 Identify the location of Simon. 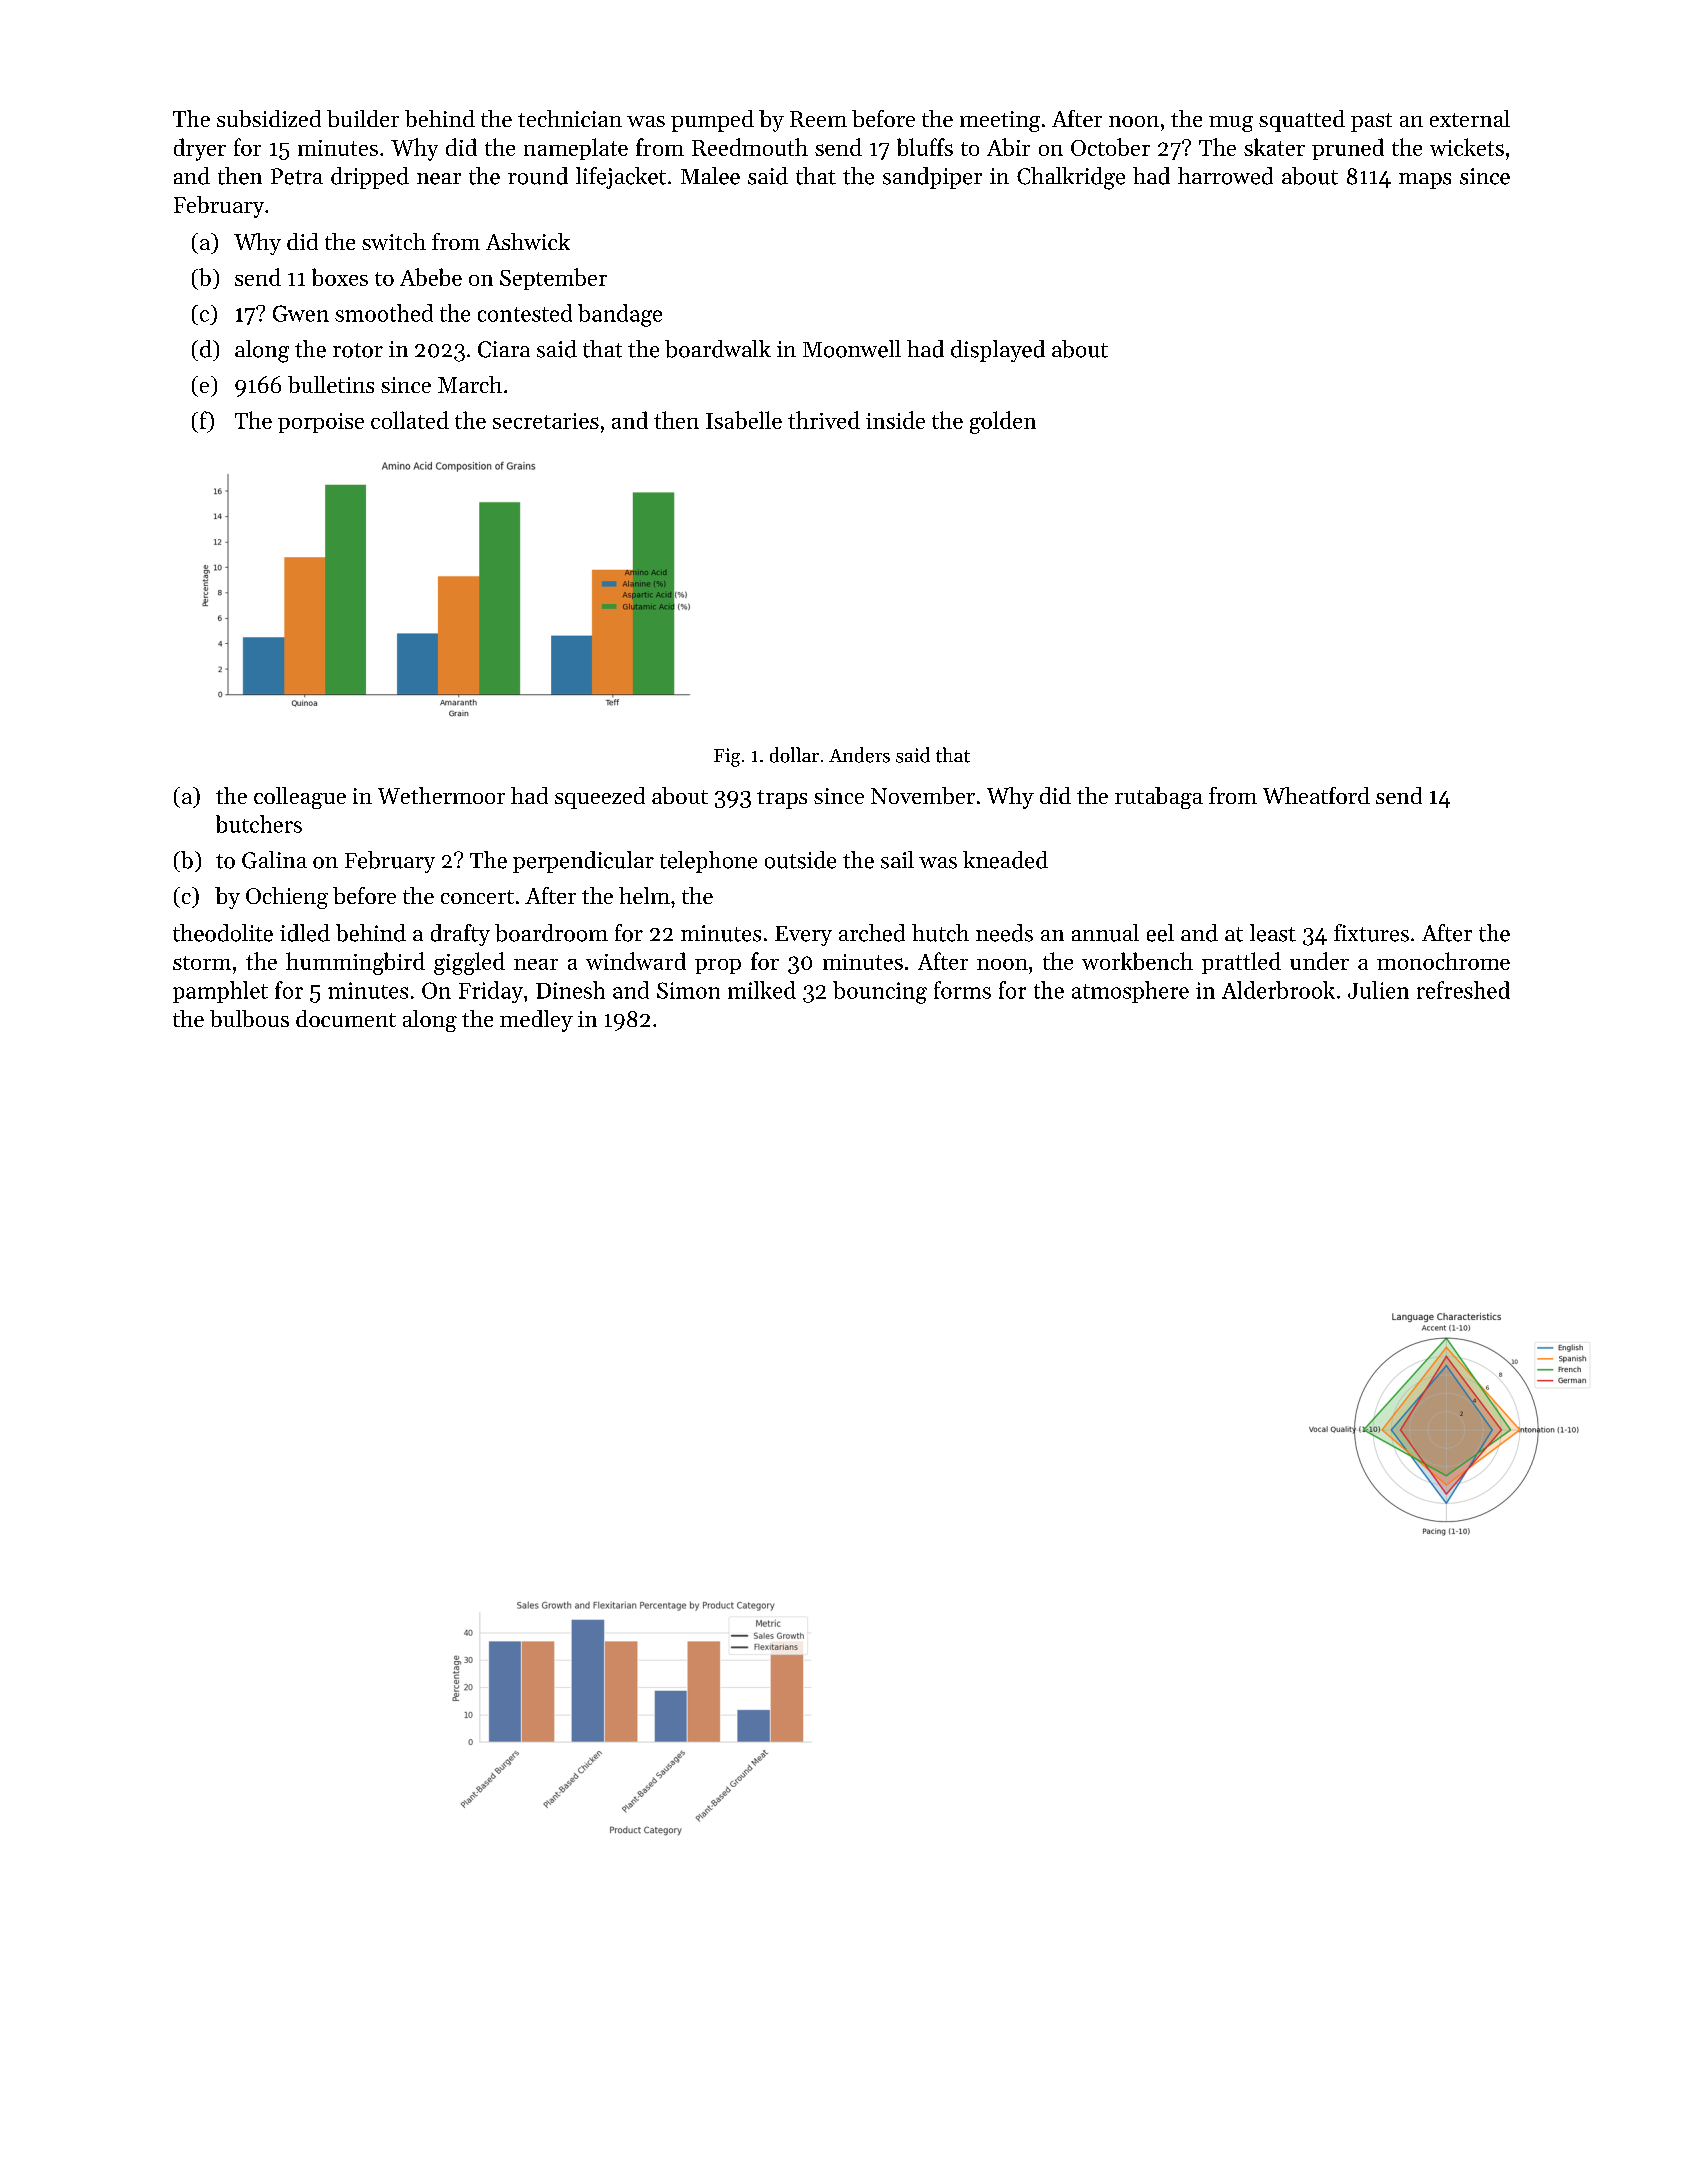
(688, 990).
